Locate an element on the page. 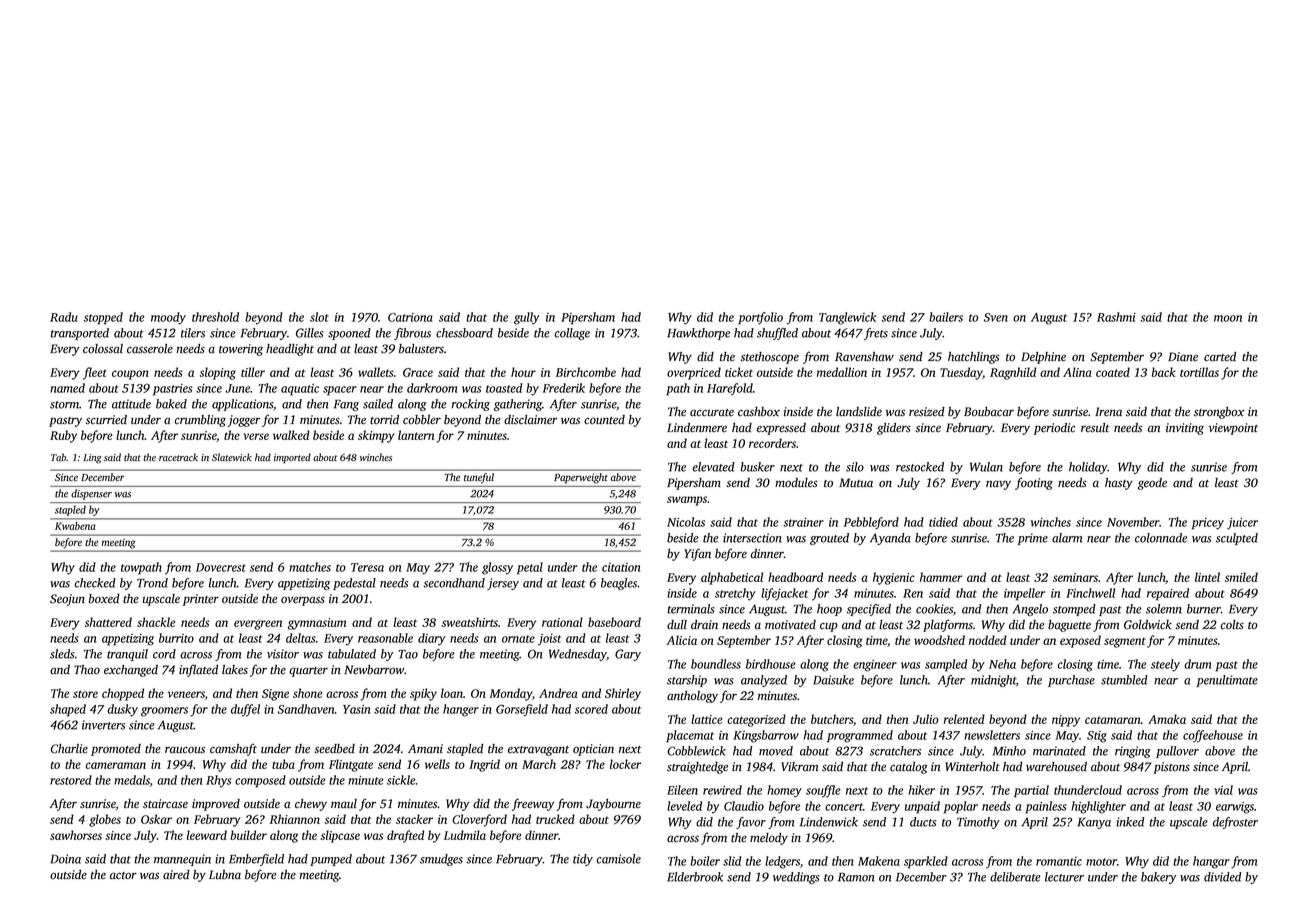  petal is located at coordinates (530, 568).
